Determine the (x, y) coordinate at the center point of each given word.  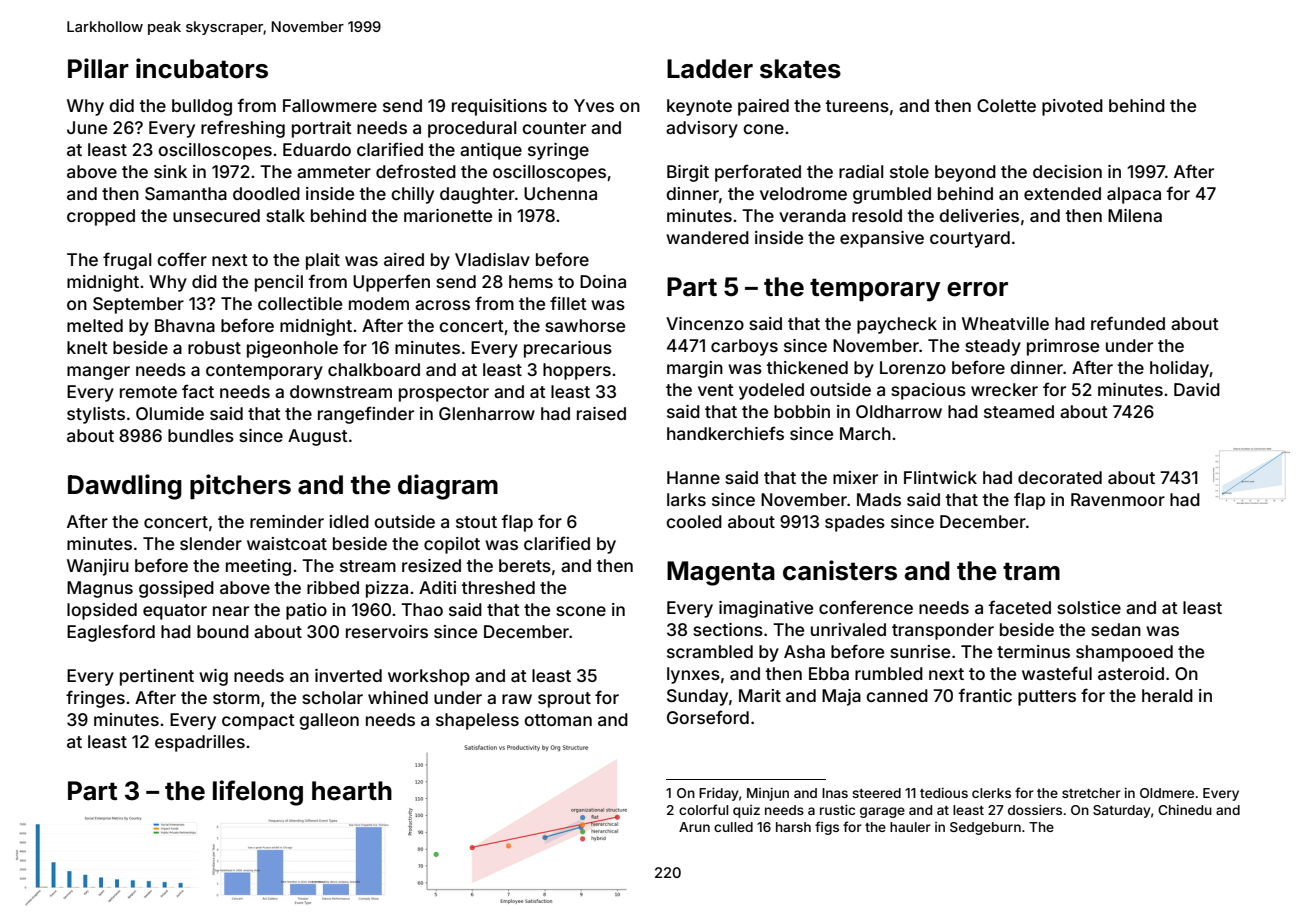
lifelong (258, 793)
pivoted (1072, 107)
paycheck (897, 325)
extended (1062, 193)
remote (148, 392)
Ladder (710, 69)
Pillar (98, 68)
